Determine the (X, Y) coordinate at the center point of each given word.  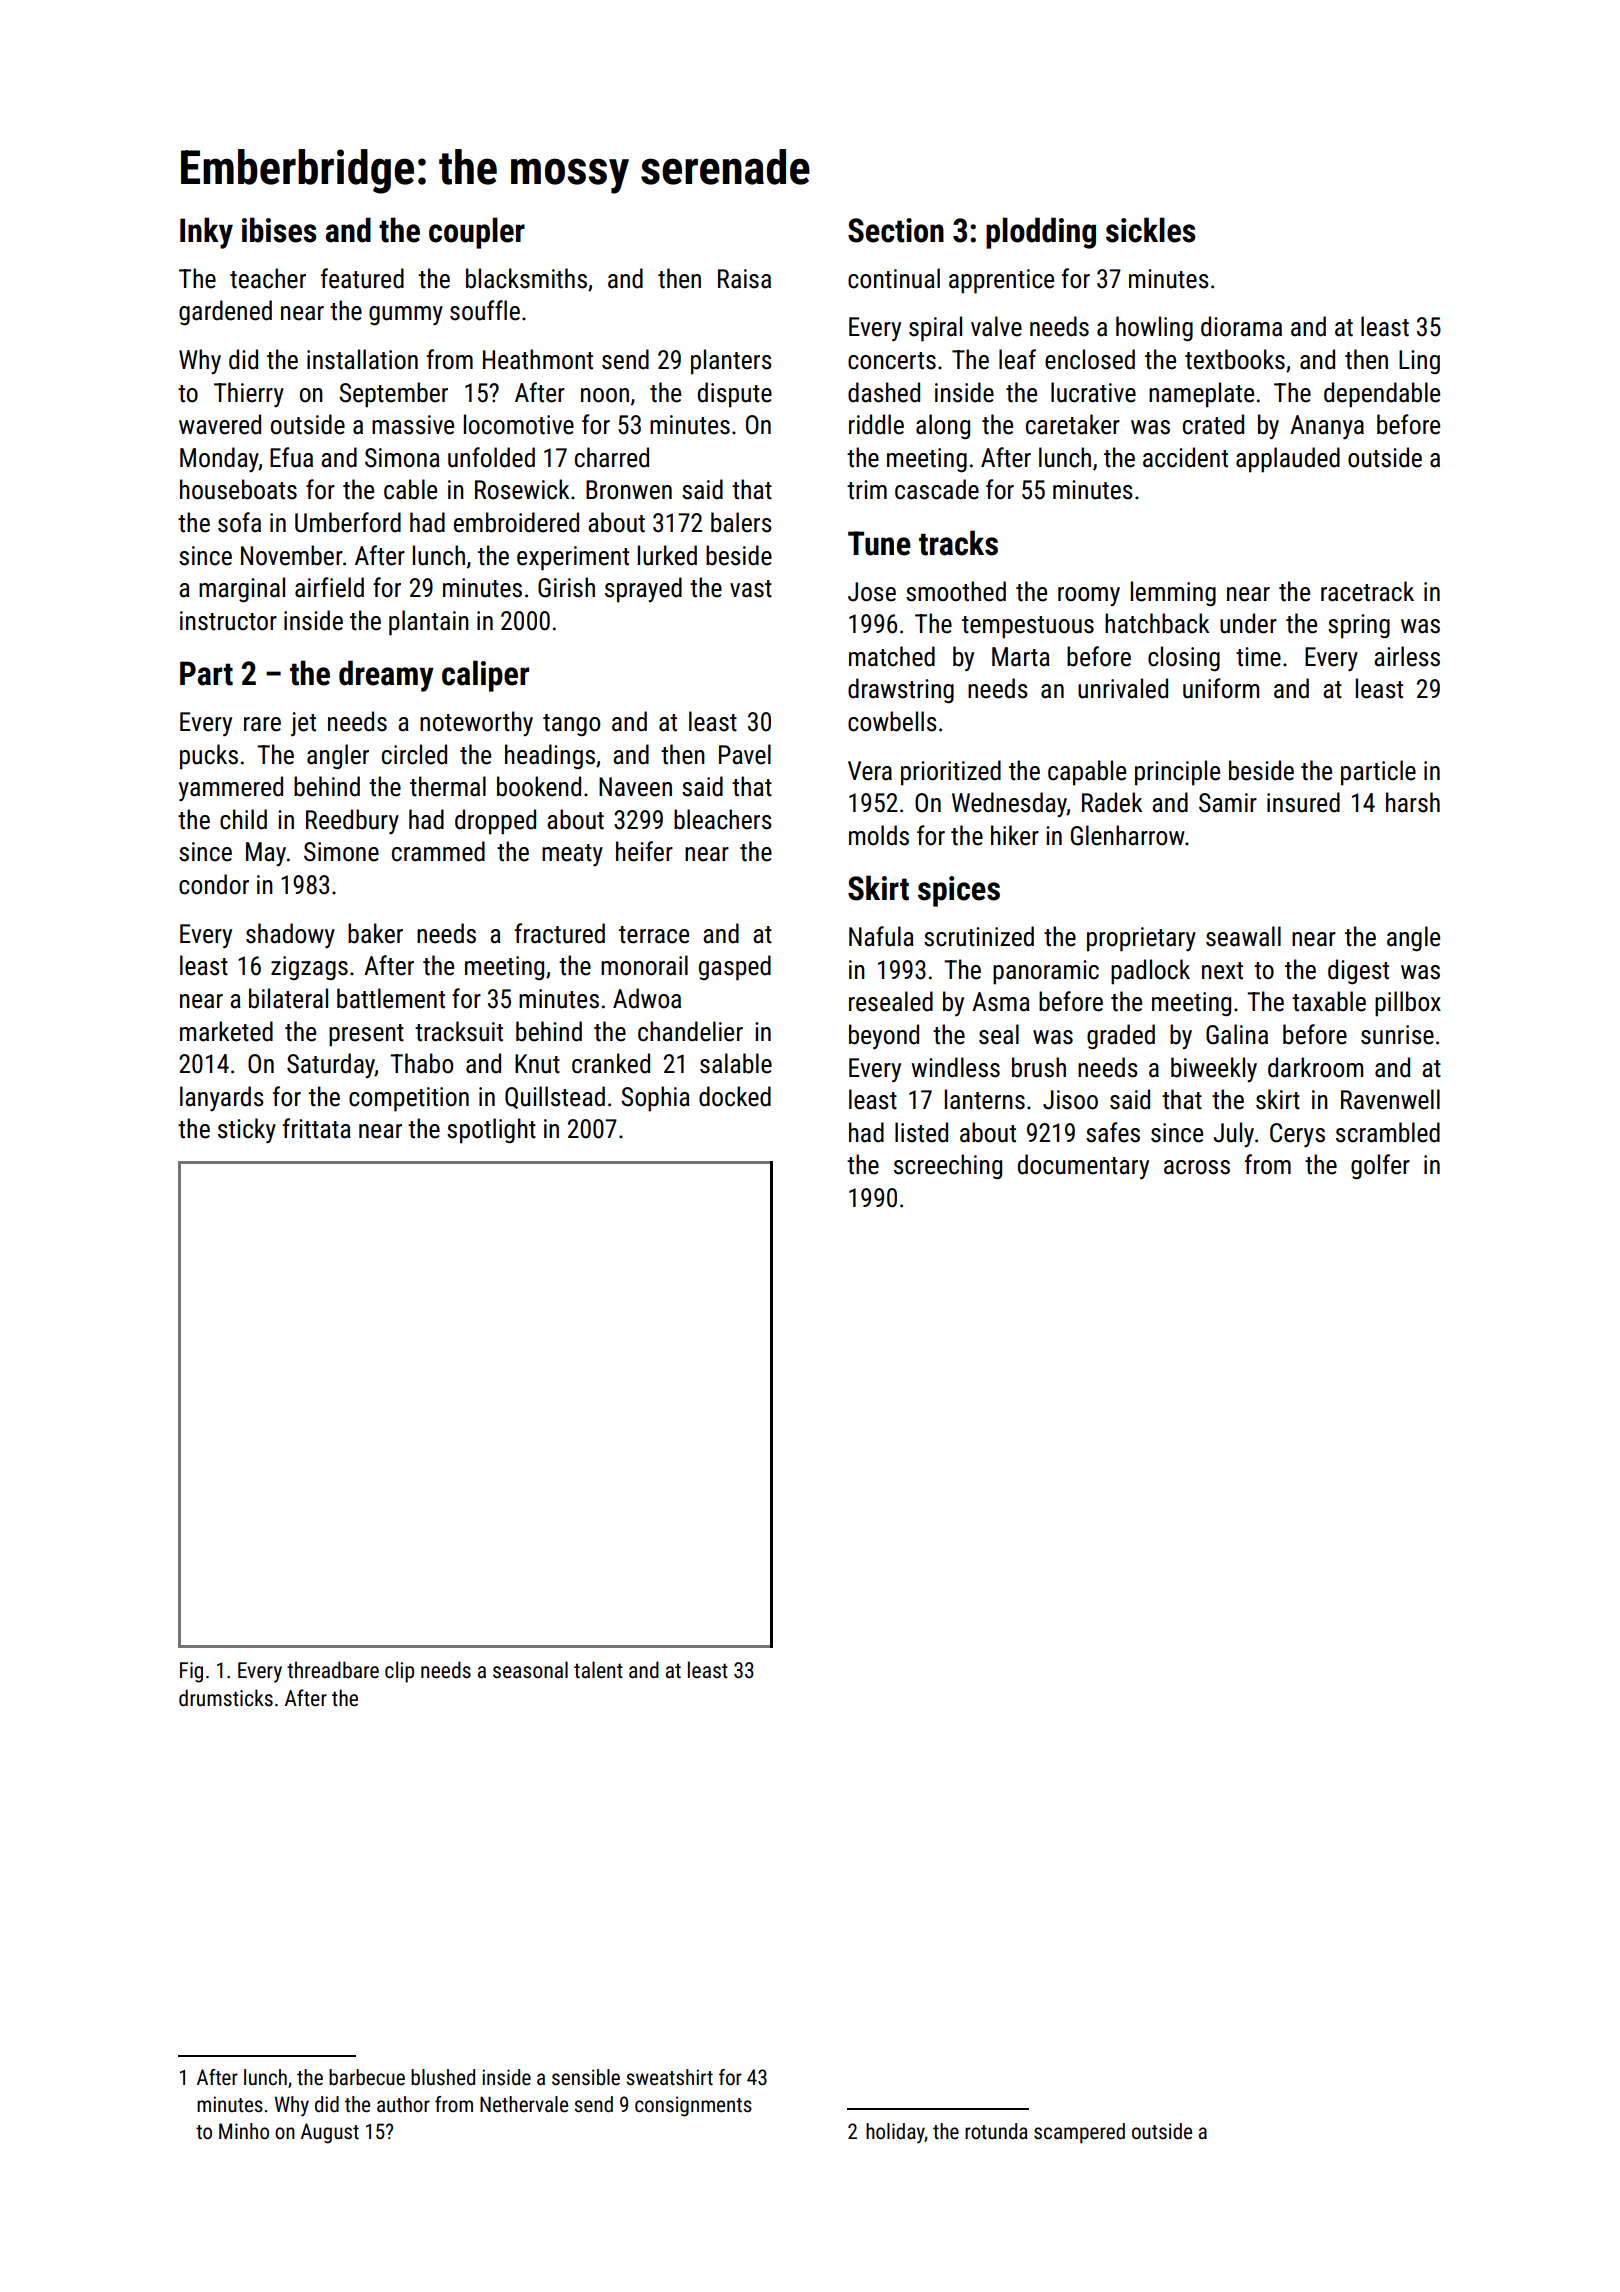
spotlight (491, 1131)
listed (921, 1132)
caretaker (1073, 424)
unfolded (491, 457)
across (1197, 1167)
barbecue (367, 2077)
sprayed (643, 590)
